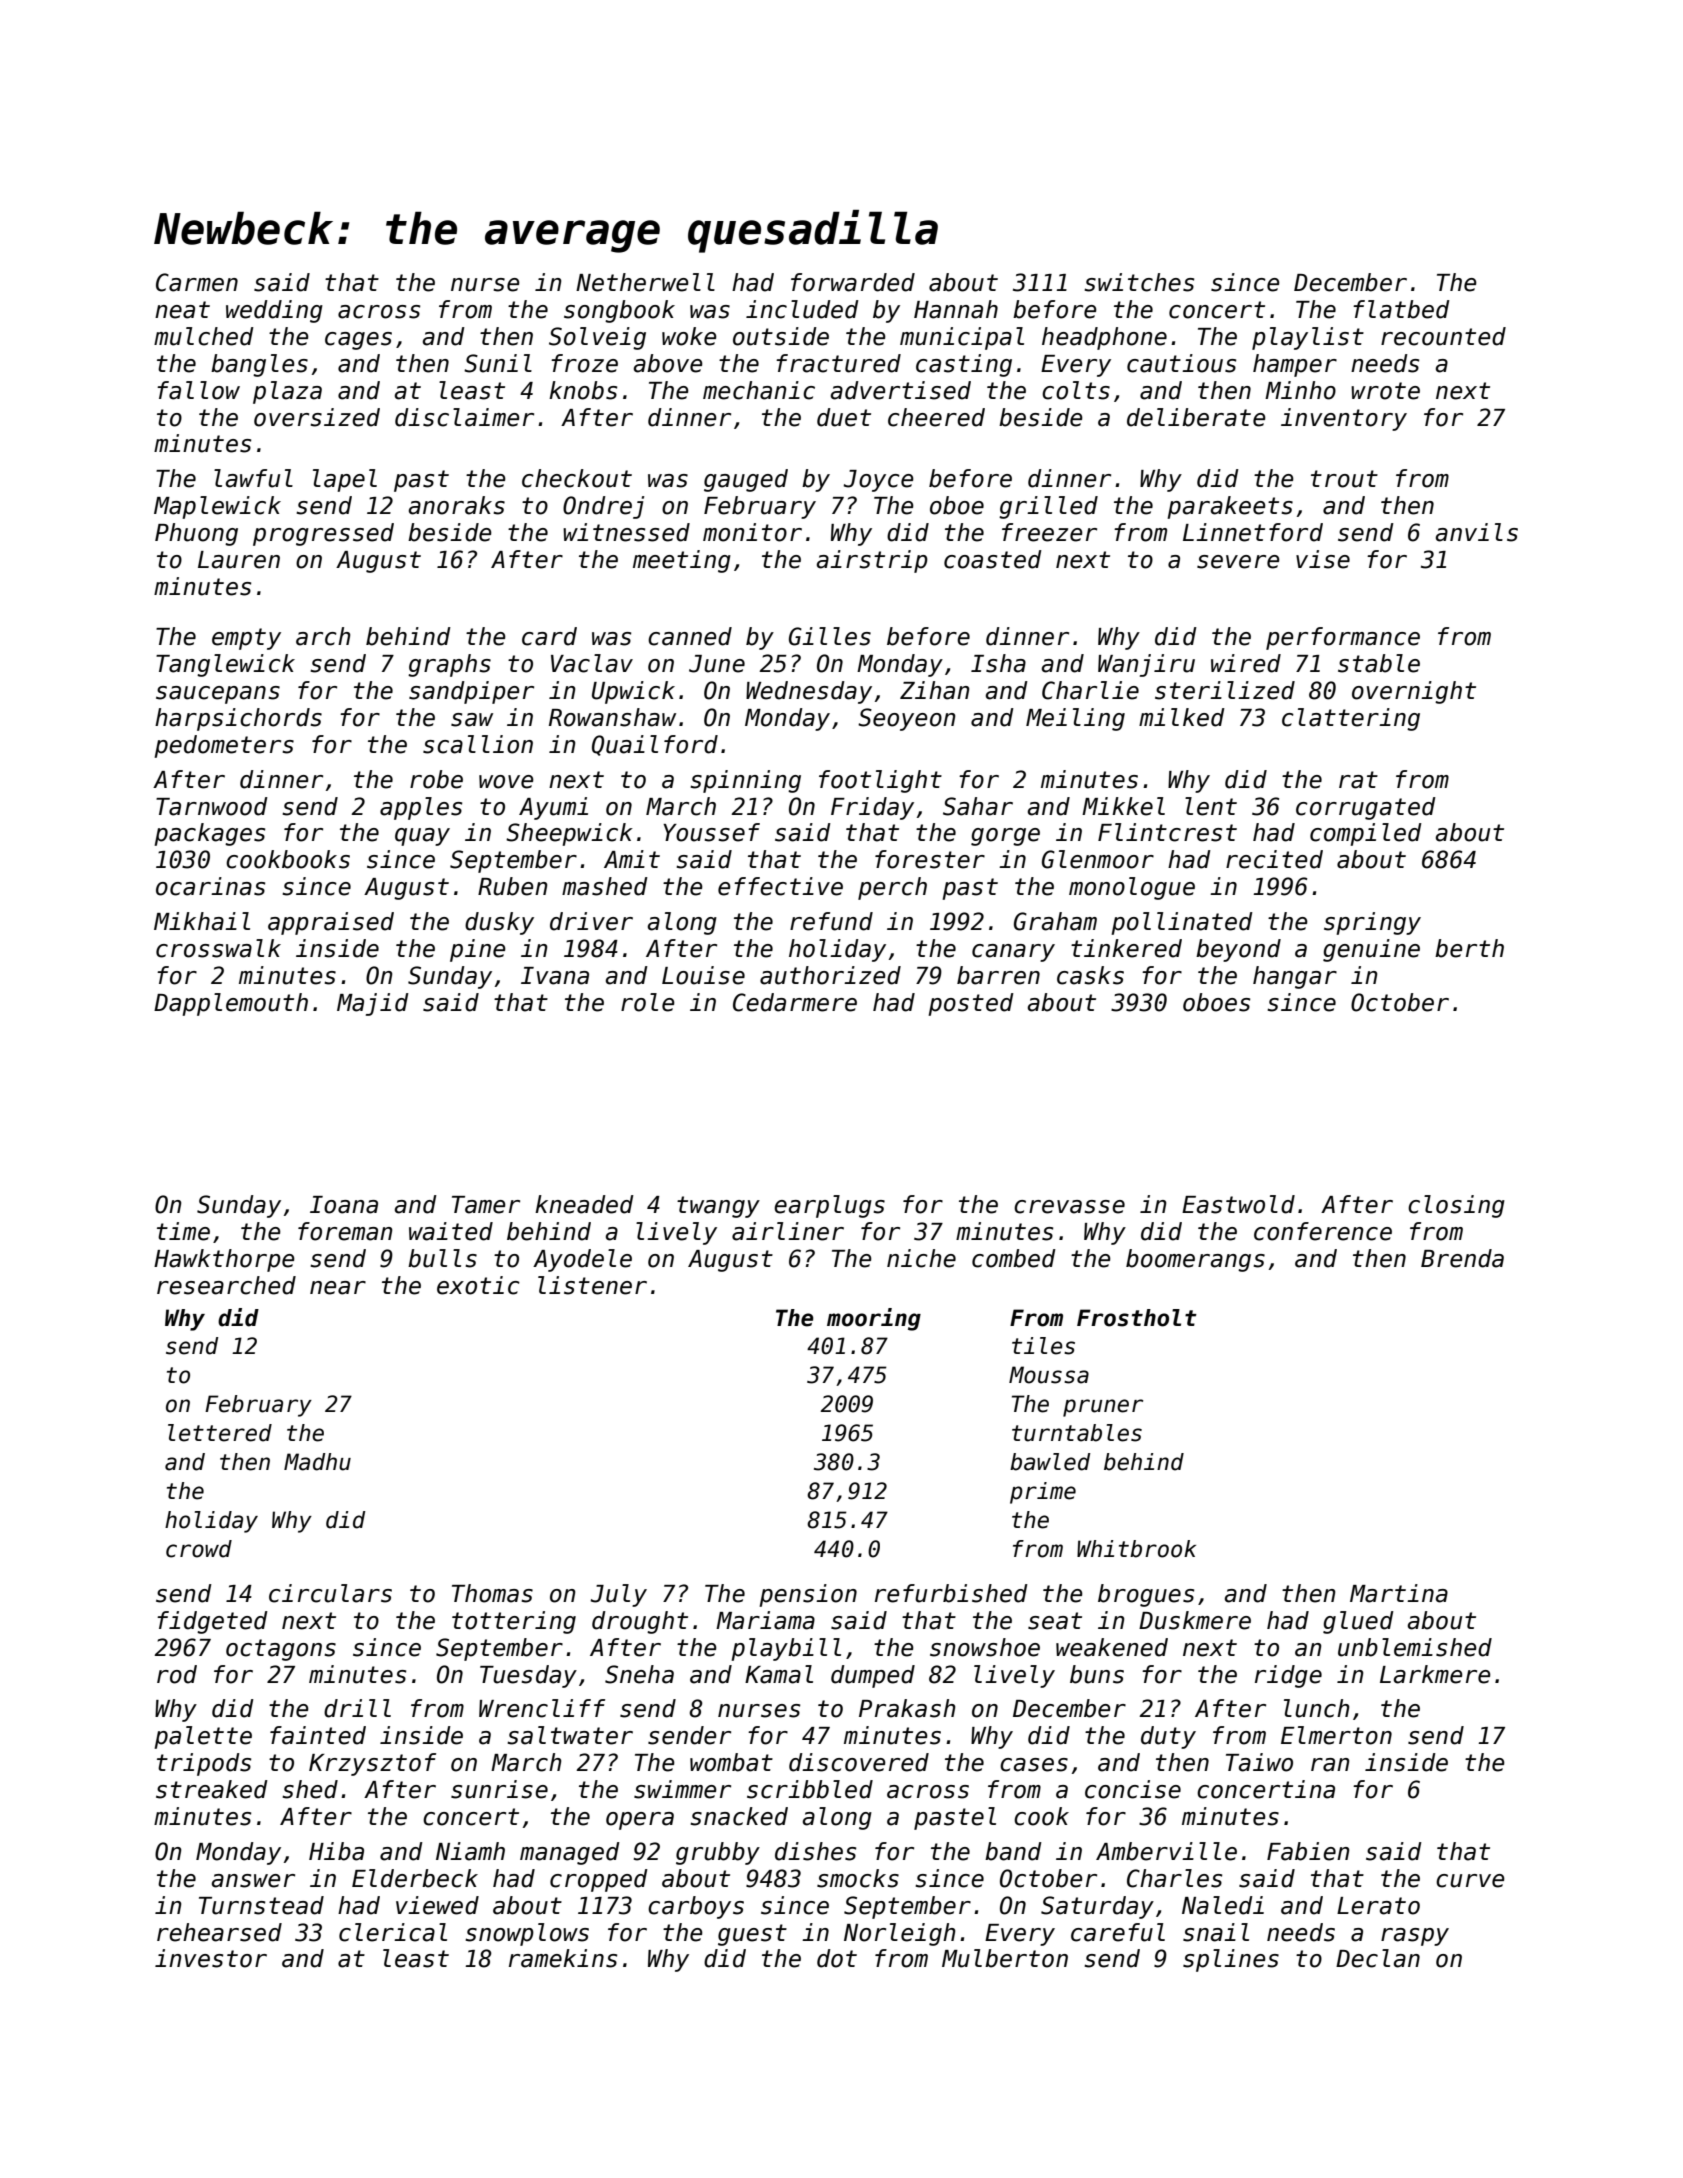 Image resolution: width=1683 pixels, height=2178 pixels. Describe the element at coordinates (1462, 1258) in the image. I see `Brenda` at that location.
